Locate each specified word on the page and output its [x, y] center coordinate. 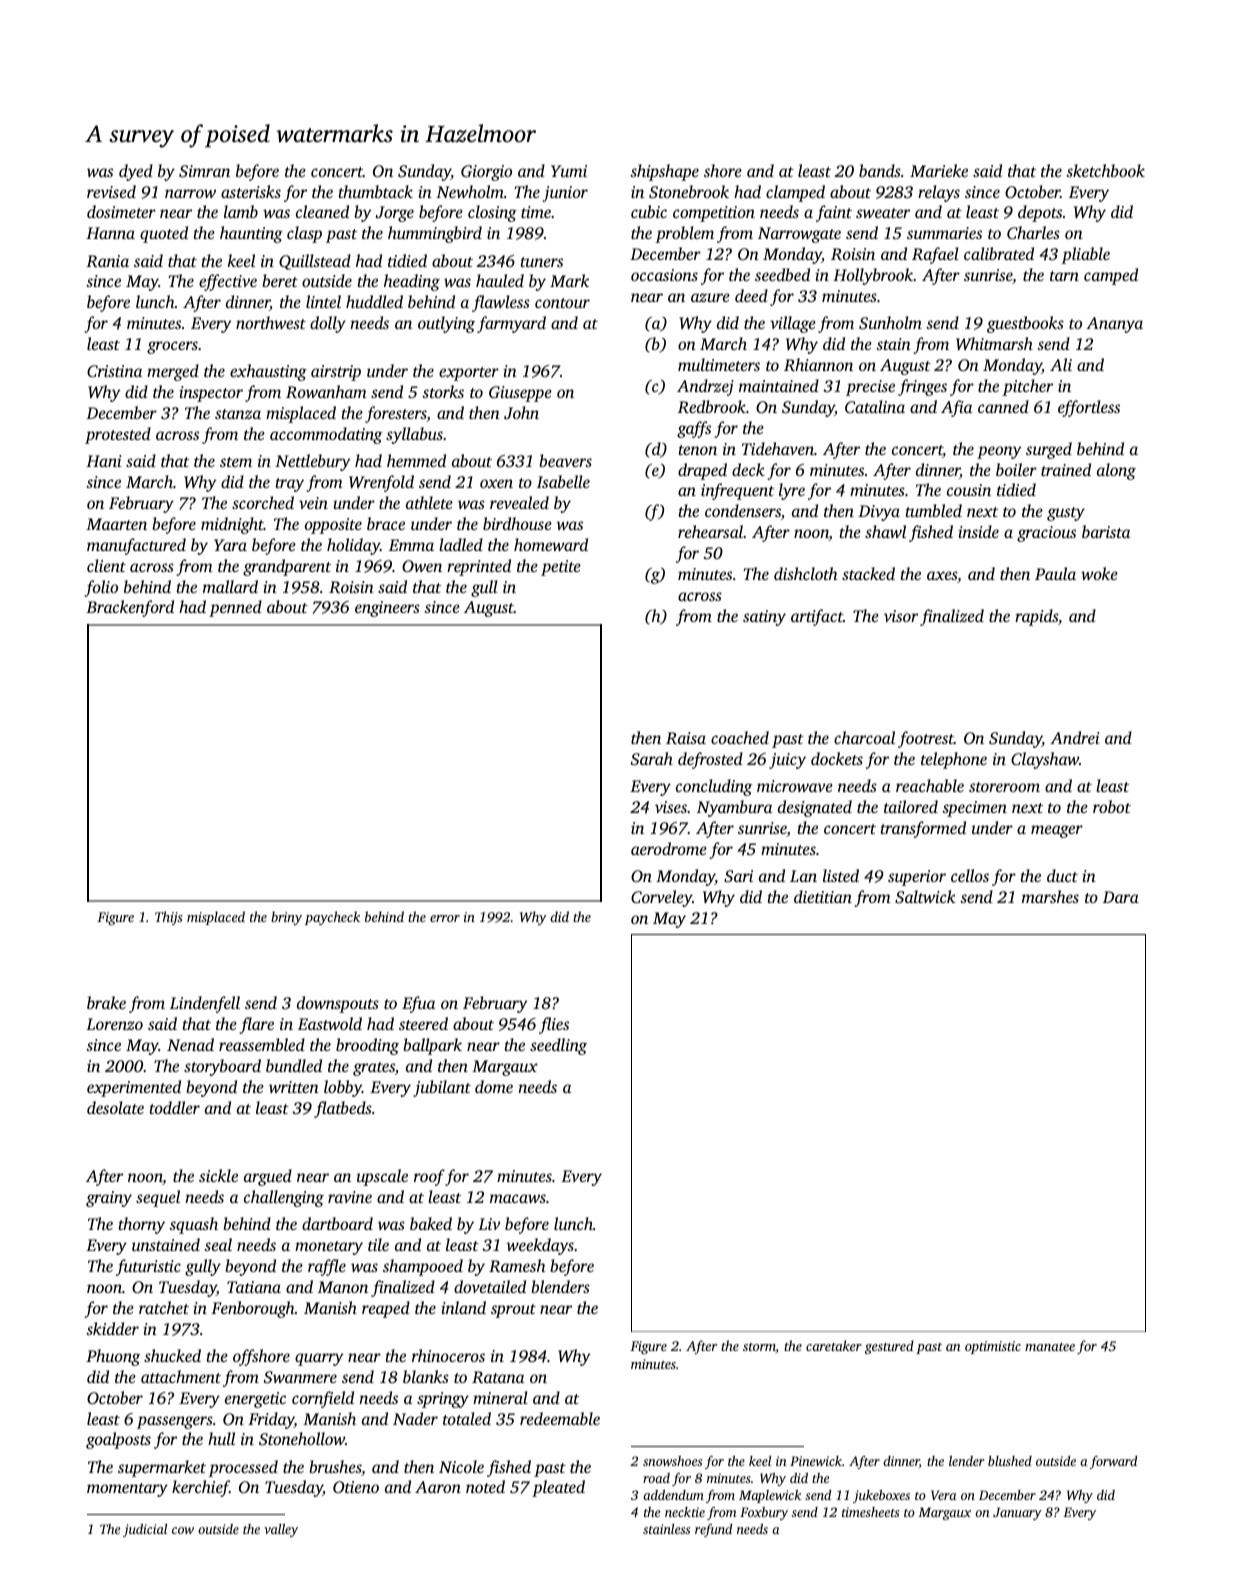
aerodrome [669, 848]
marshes [1050, 896]
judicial [145, 1530]
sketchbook [1105, 170]
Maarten [116, 524]
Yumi [569, 171]
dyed [136, 172]
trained [1066, 469]
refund [713, 1530]
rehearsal [710, 531]
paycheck [332, 918]
